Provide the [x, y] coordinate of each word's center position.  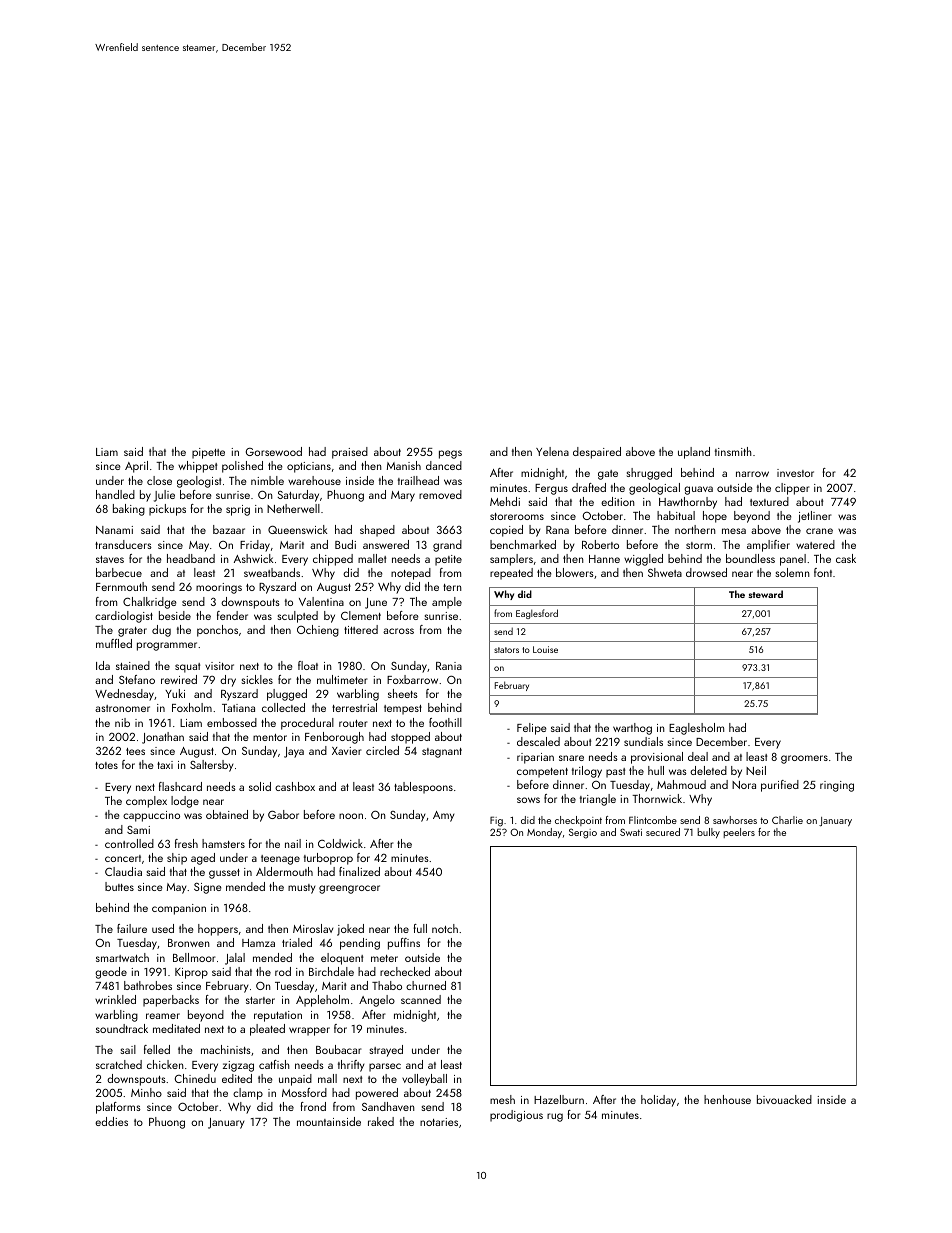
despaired [597, 453]
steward [765, 594]
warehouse [314, 480]
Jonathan [163, 738]
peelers [739, 833]
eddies [111, 1121]
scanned [421, 999]
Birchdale [331, 971]
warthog [632, 729]
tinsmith [733, 451]
